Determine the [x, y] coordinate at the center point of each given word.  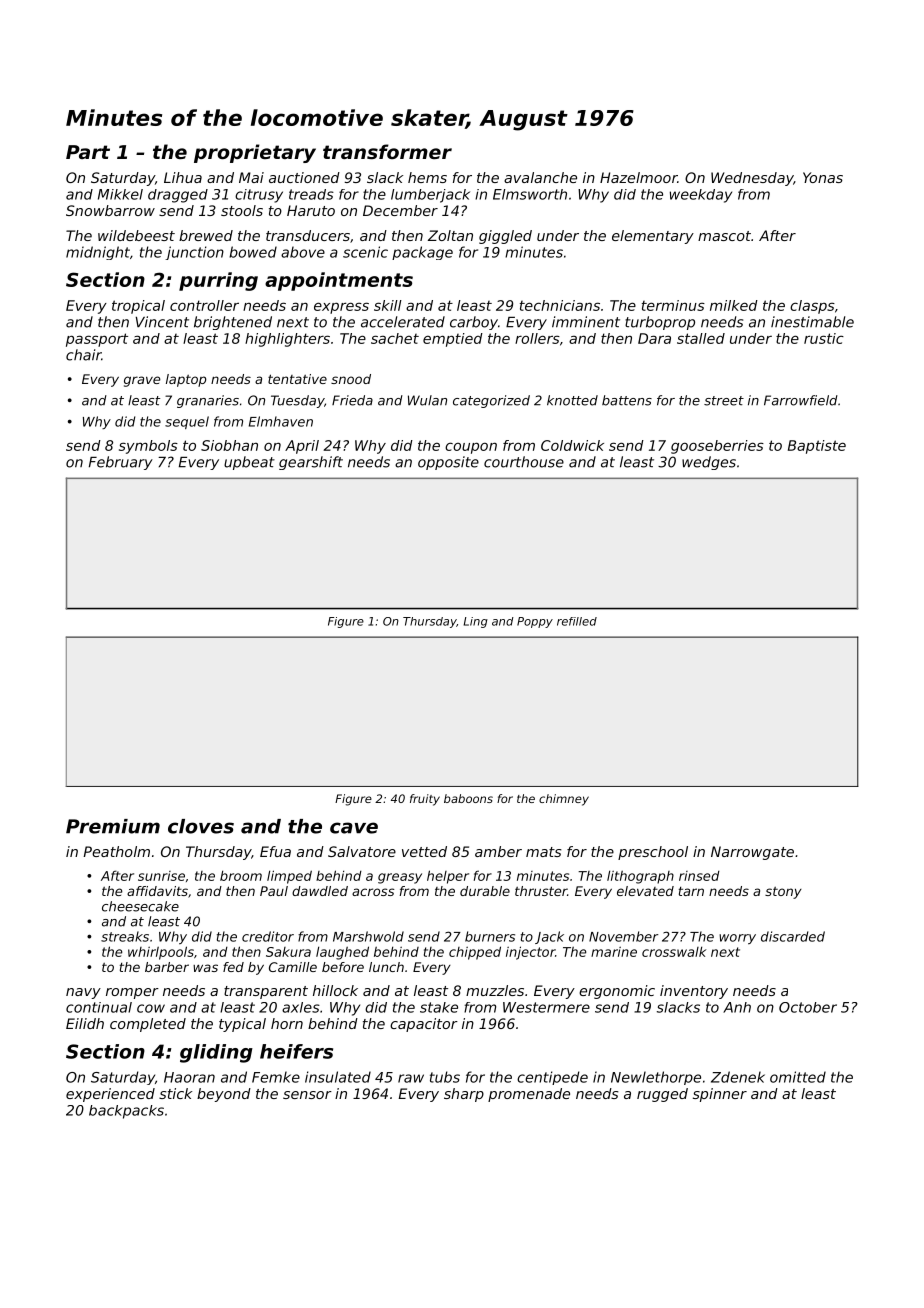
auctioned [304, 177]
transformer [387, 151]
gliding [216, 1053]
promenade [529, 1095]
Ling [476, 622]
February [121, 463]
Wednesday [752, 179]
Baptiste [817, 447]
